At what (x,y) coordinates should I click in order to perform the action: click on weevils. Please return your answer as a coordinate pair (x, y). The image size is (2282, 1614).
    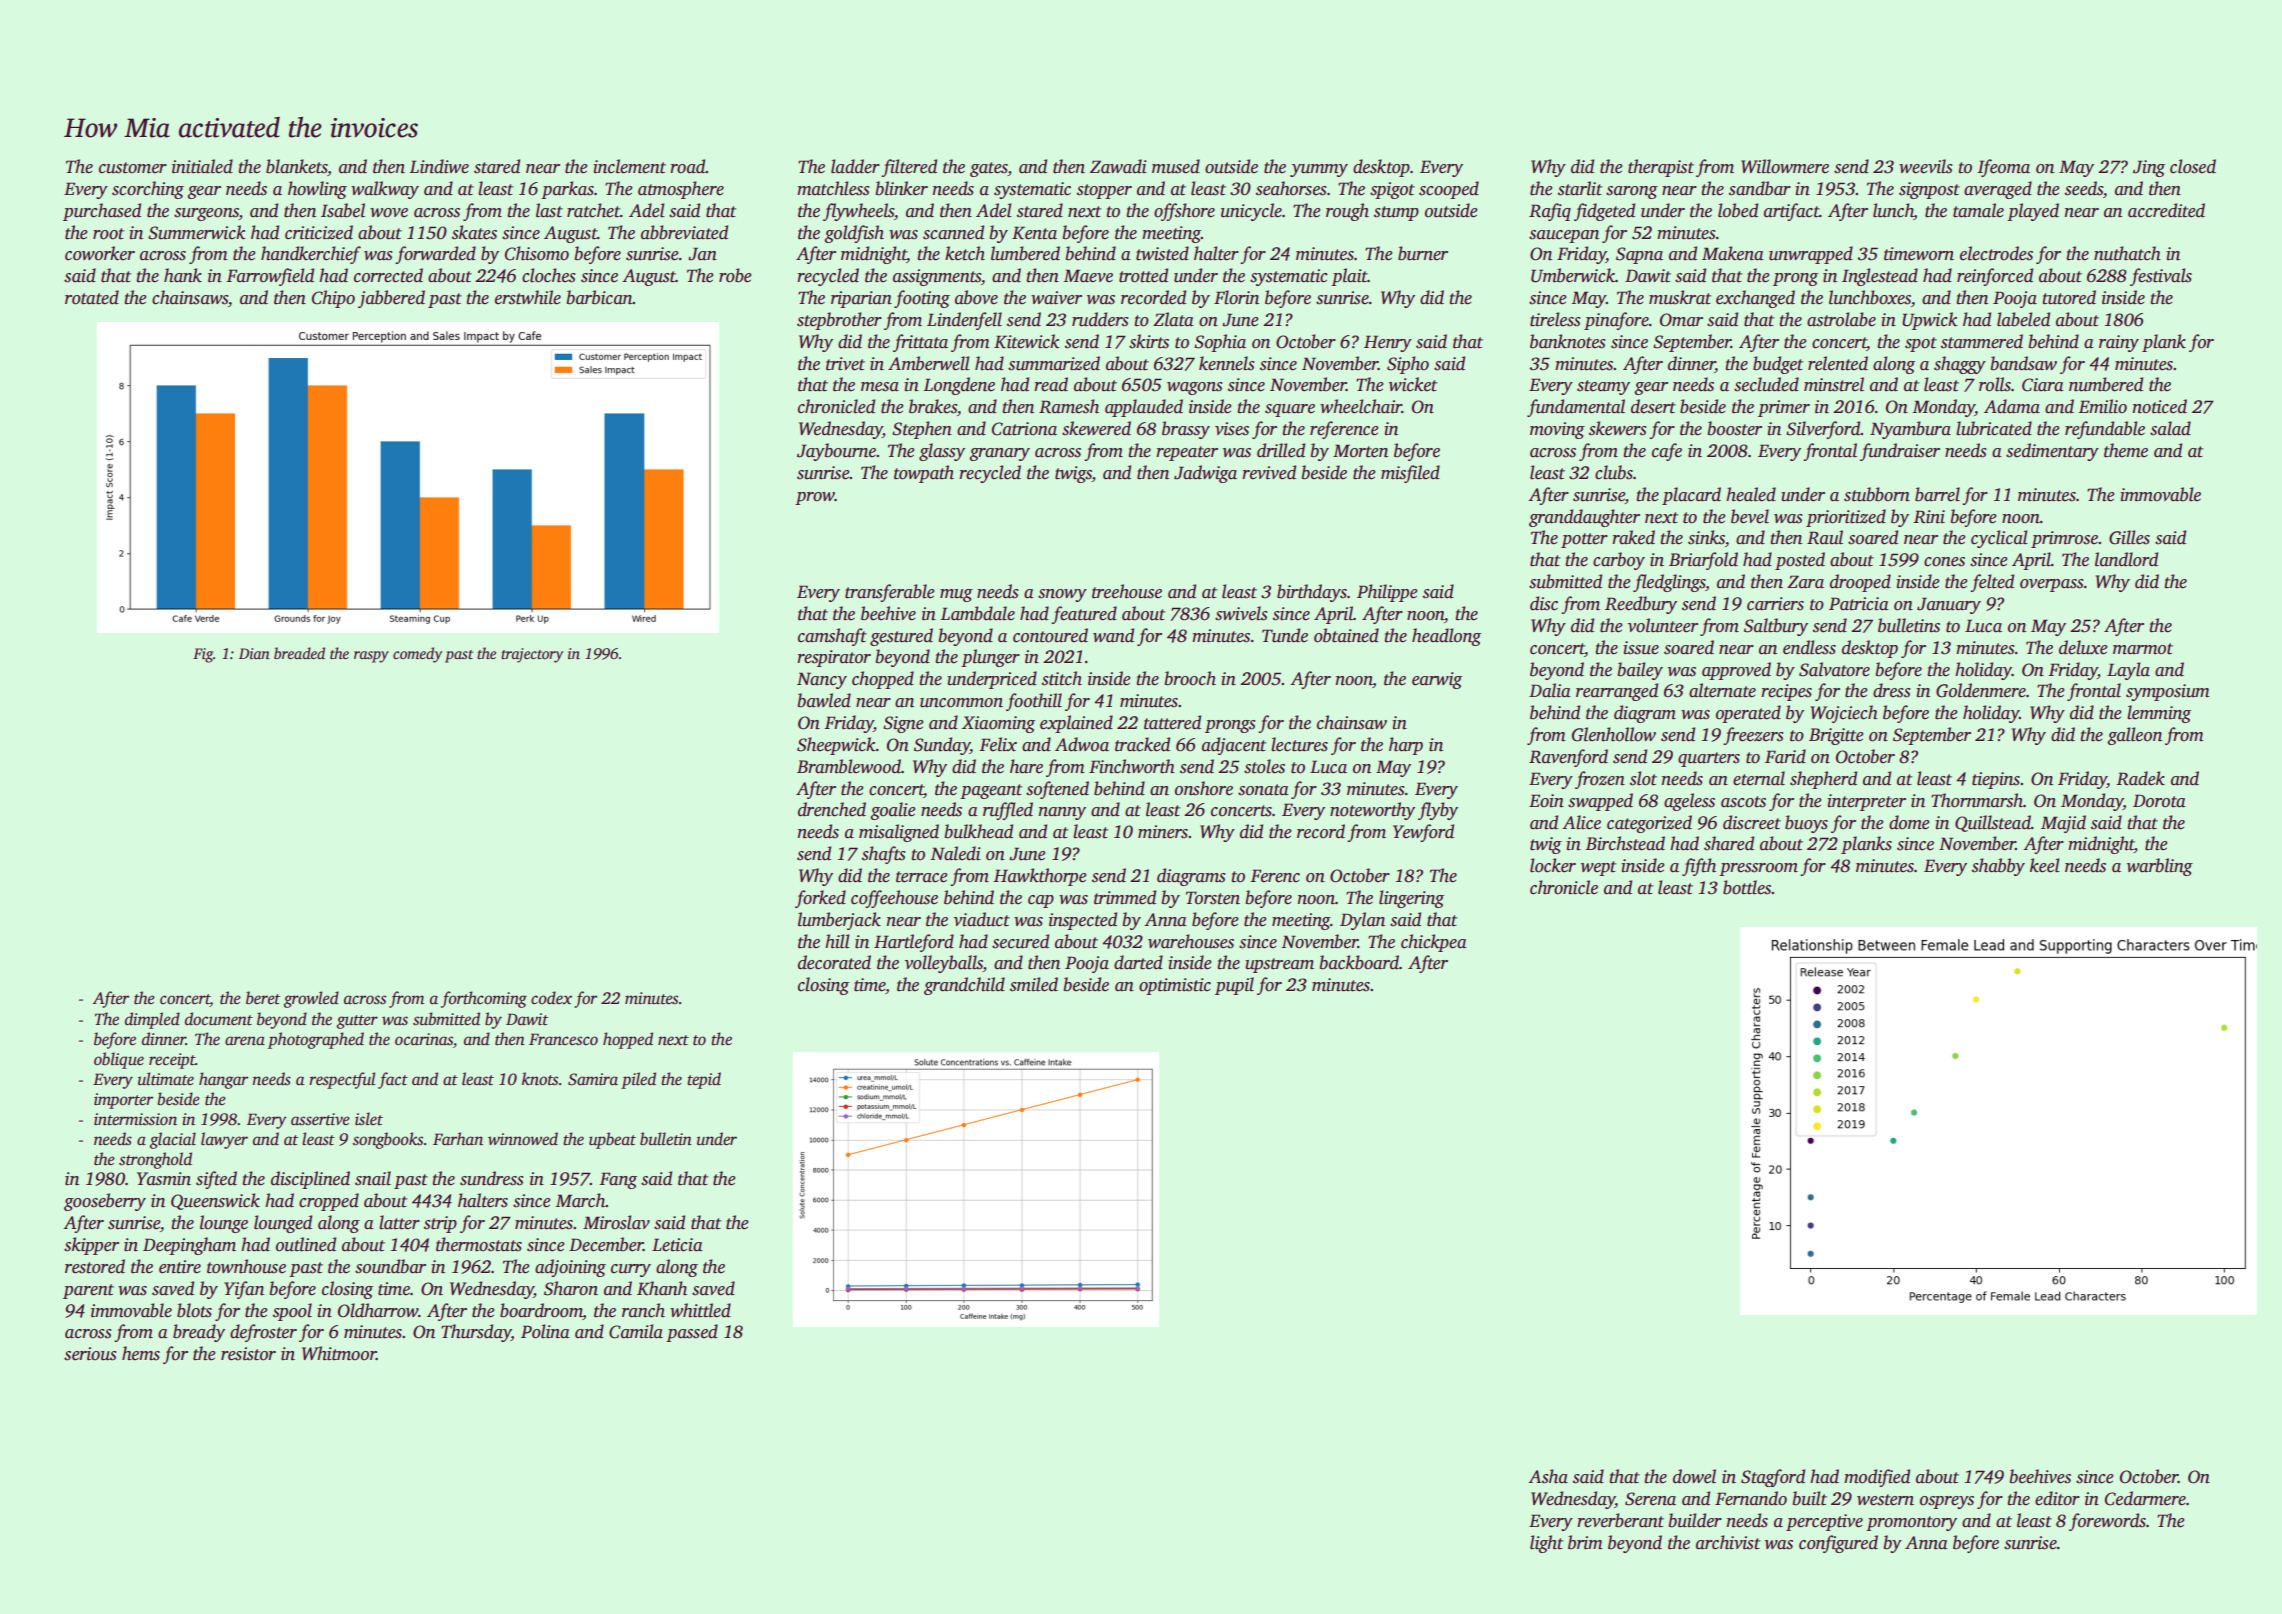
    Looking at the image, I should click on (1925, 166).
